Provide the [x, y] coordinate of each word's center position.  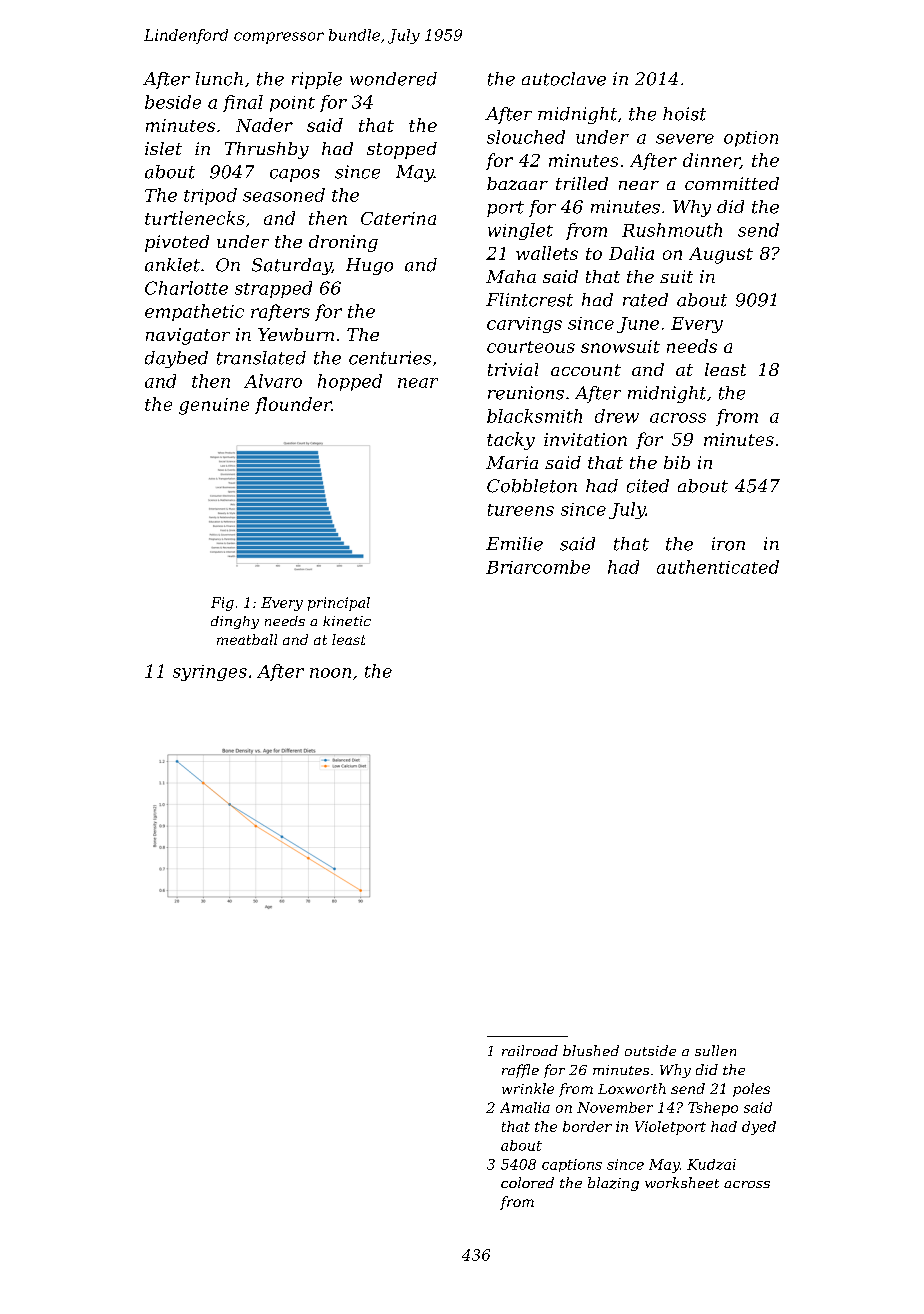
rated [645, 300]
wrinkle [528, 1088]
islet [163, 148]
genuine [214, 406]
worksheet [682, 1182]
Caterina [398, 218]
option [751, 139]
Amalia [525, 1107]
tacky [511, 441]
